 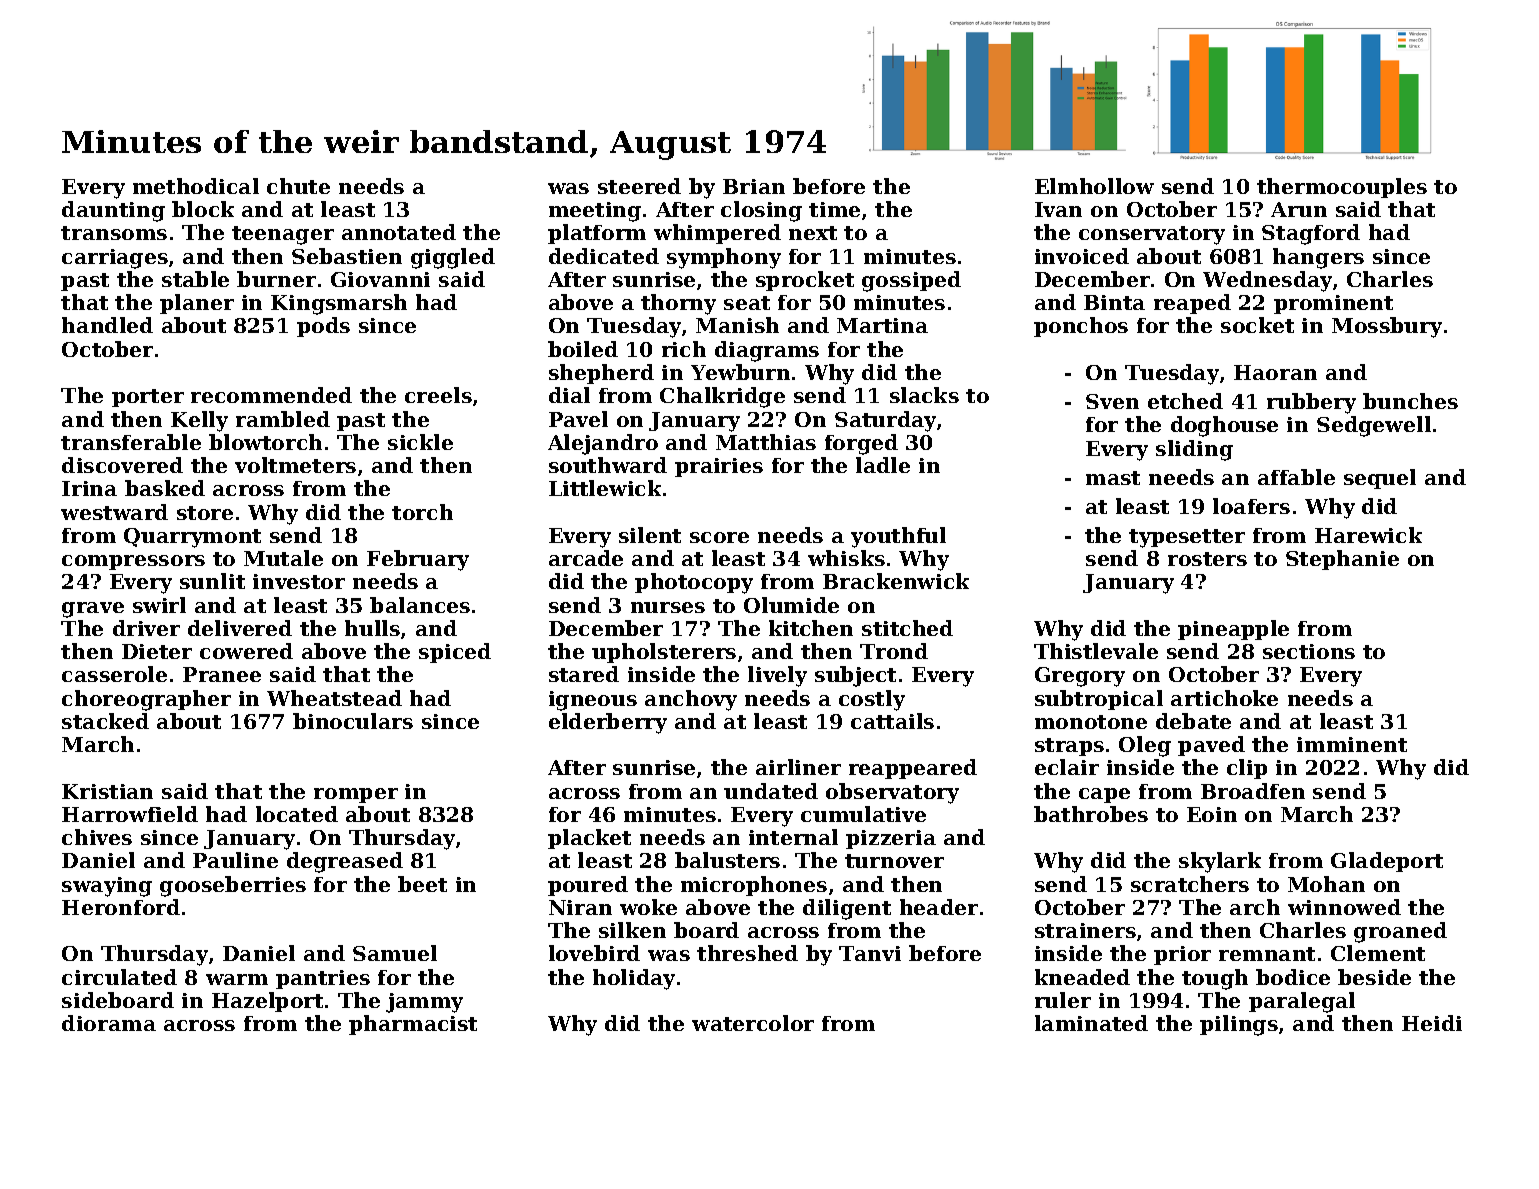 What do you see at coordinates (664, 653) in the page?
I see `upholsterers` at bounding box center [664, 653].
